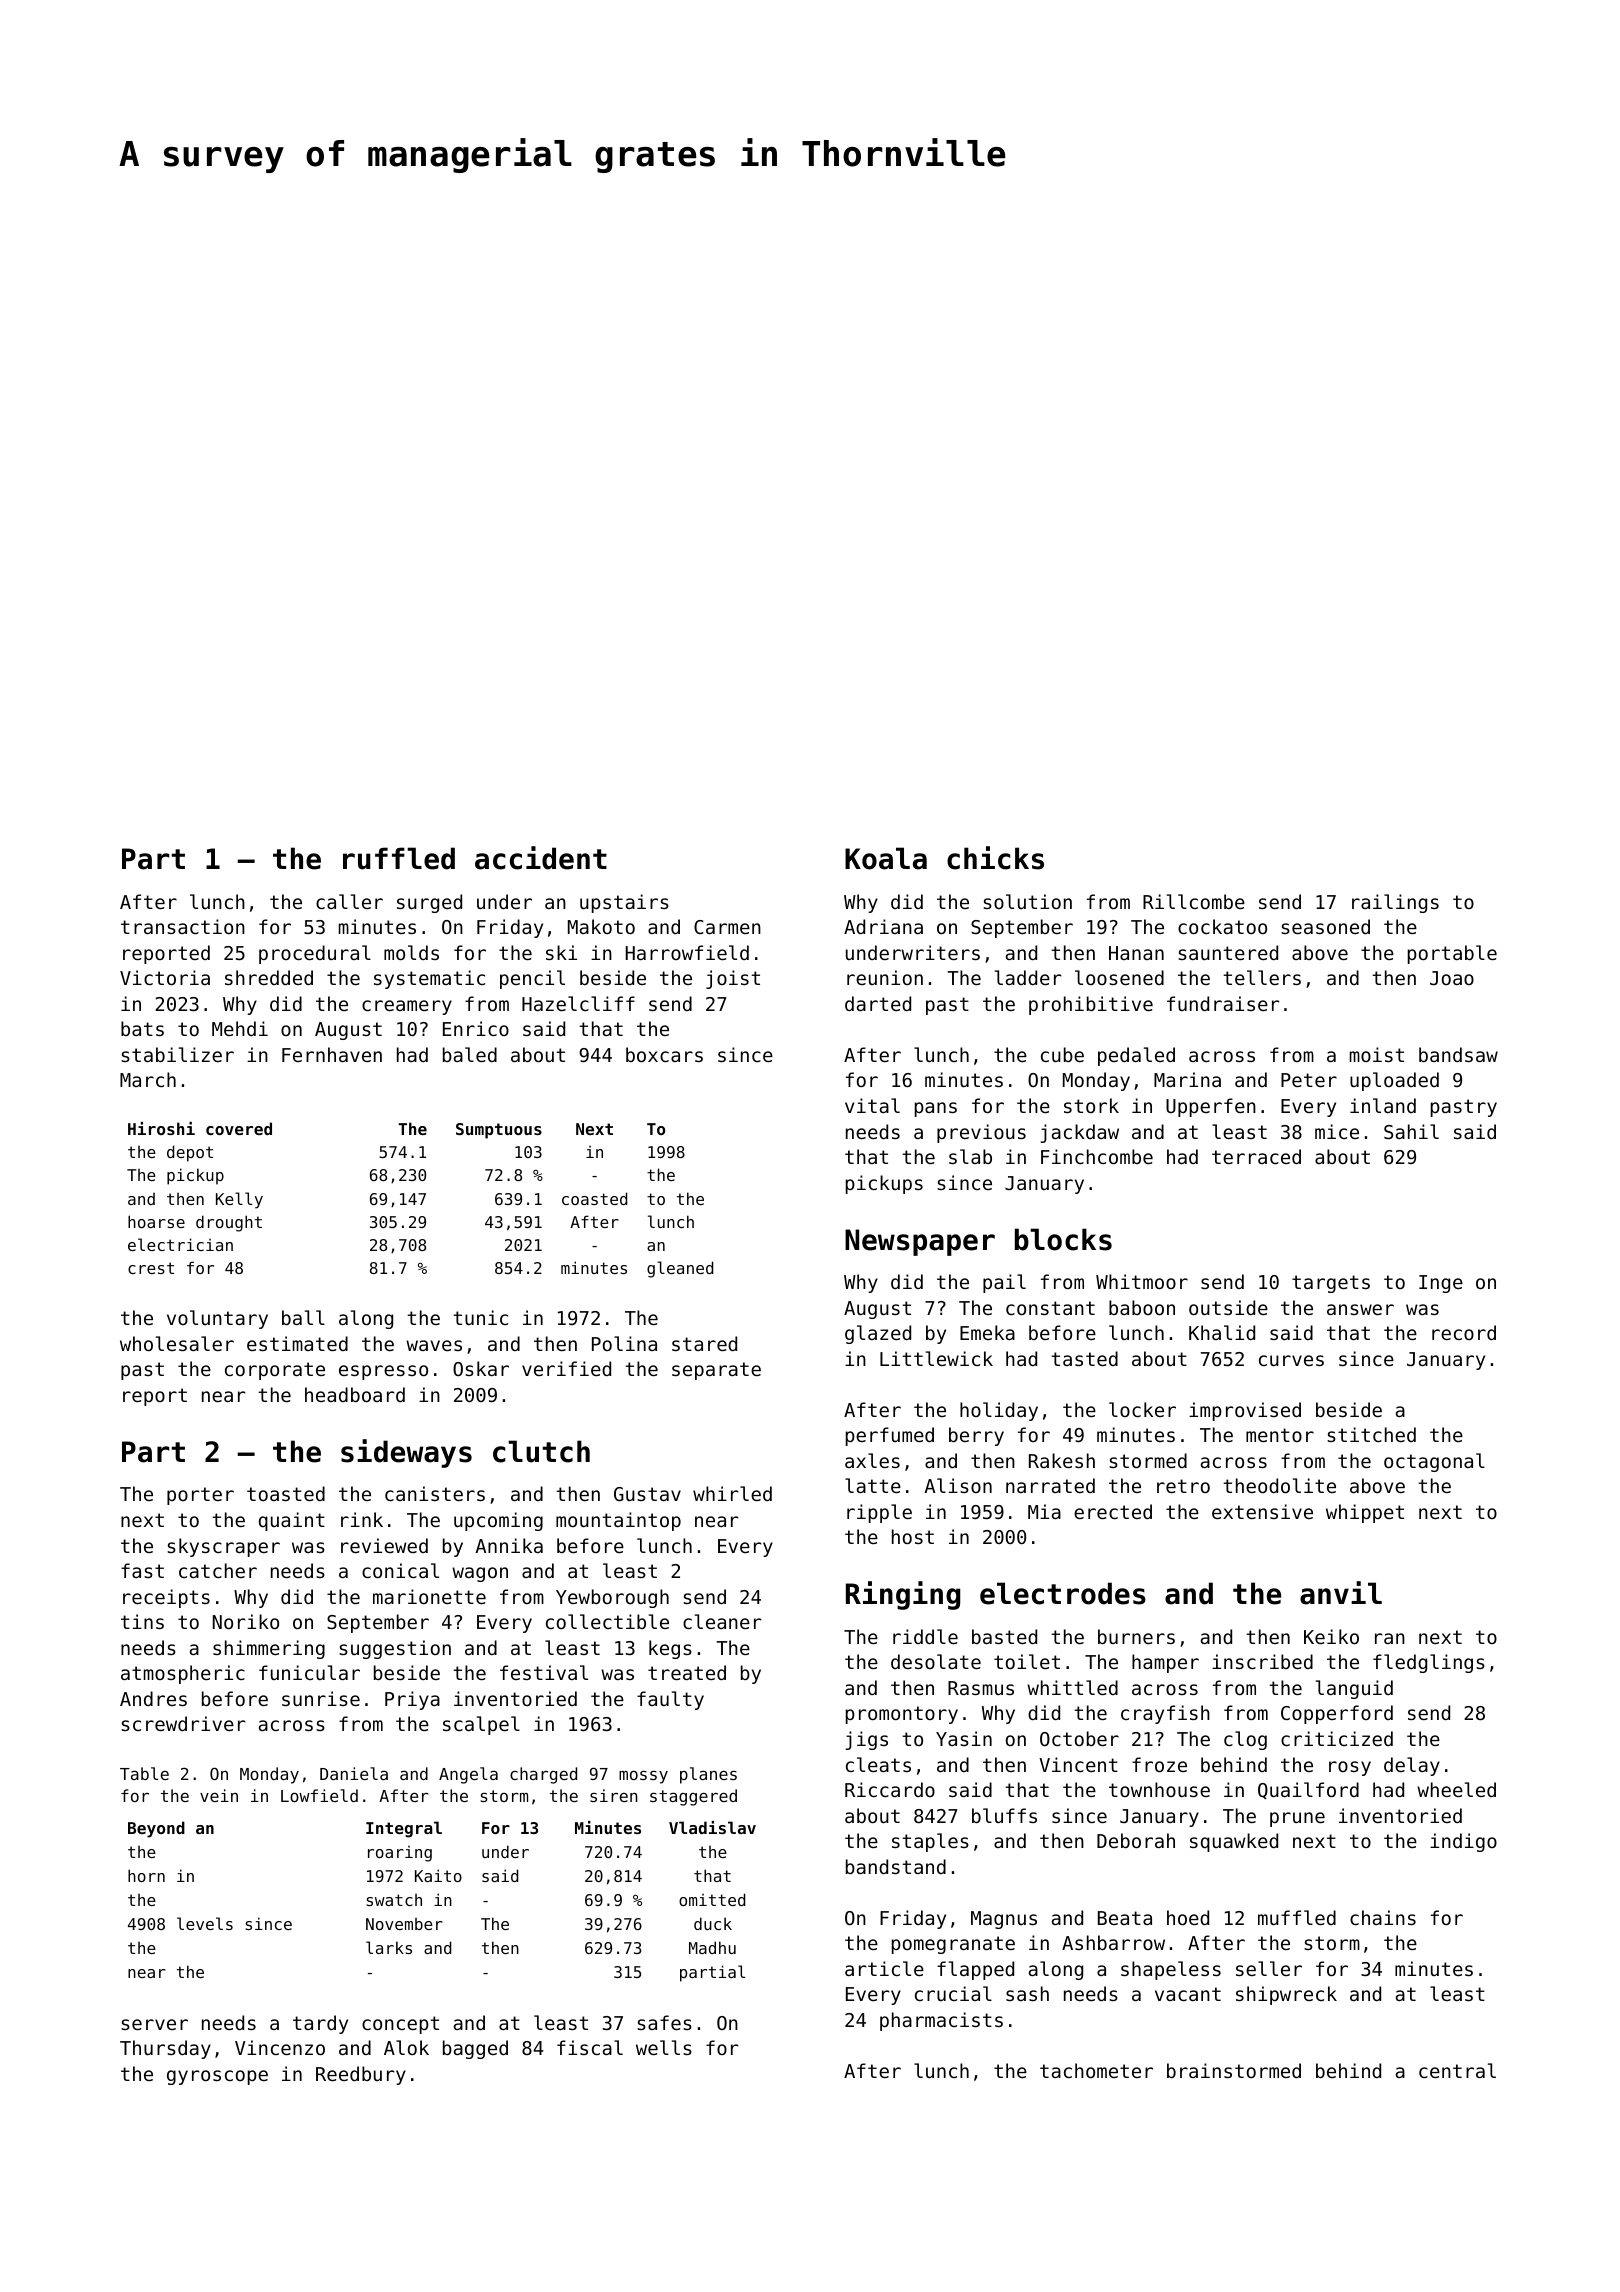  What do you see at coordinates (165, 977) in the screenshot?
I see `Victoria` at bounding box center [165, 977].
